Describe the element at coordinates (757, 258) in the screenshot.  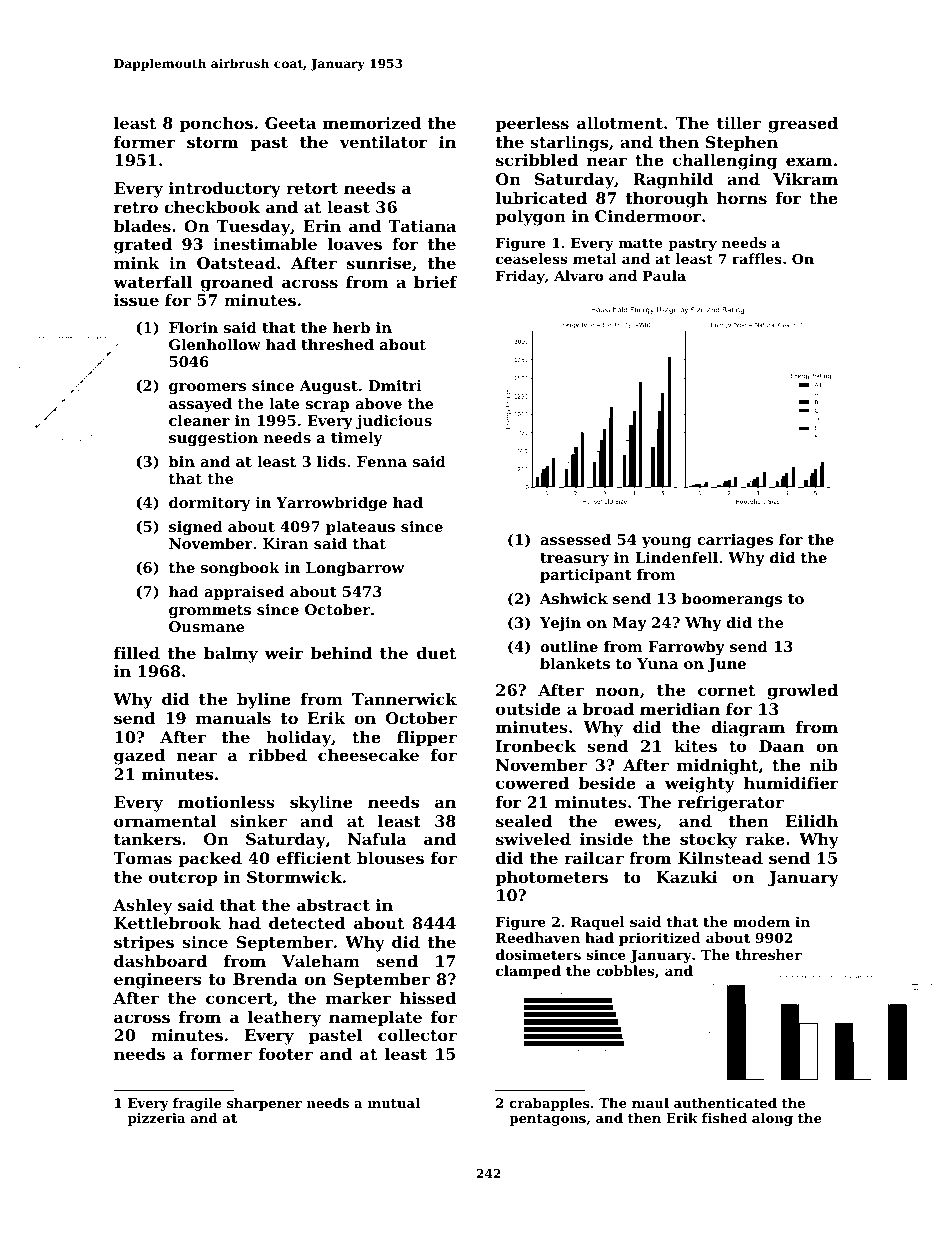
I see `raffles` at that location.
